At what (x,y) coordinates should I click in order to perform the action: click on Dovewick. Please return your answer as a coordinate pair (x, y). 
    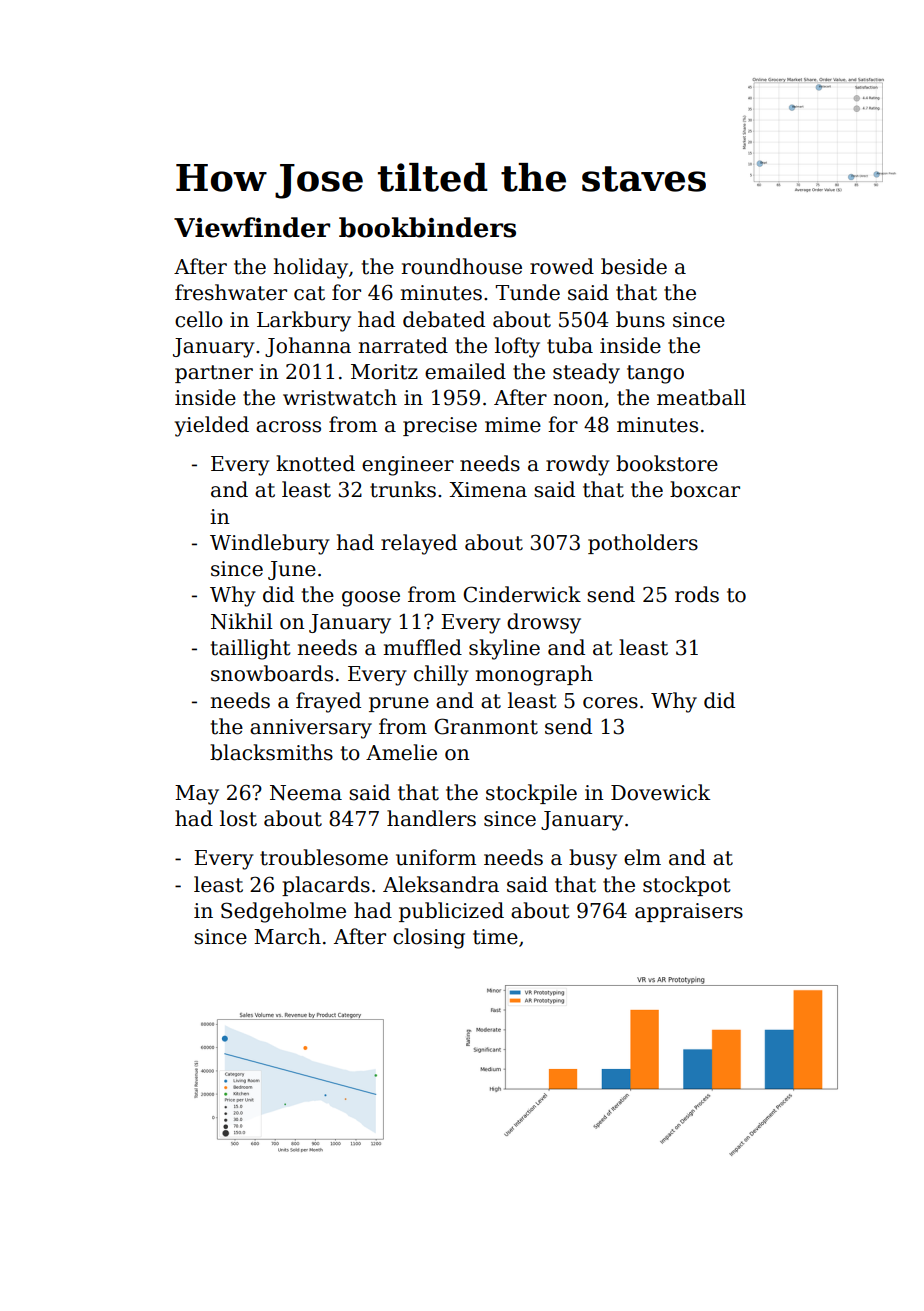
    Looking at the image, I should click on (660, 792).
